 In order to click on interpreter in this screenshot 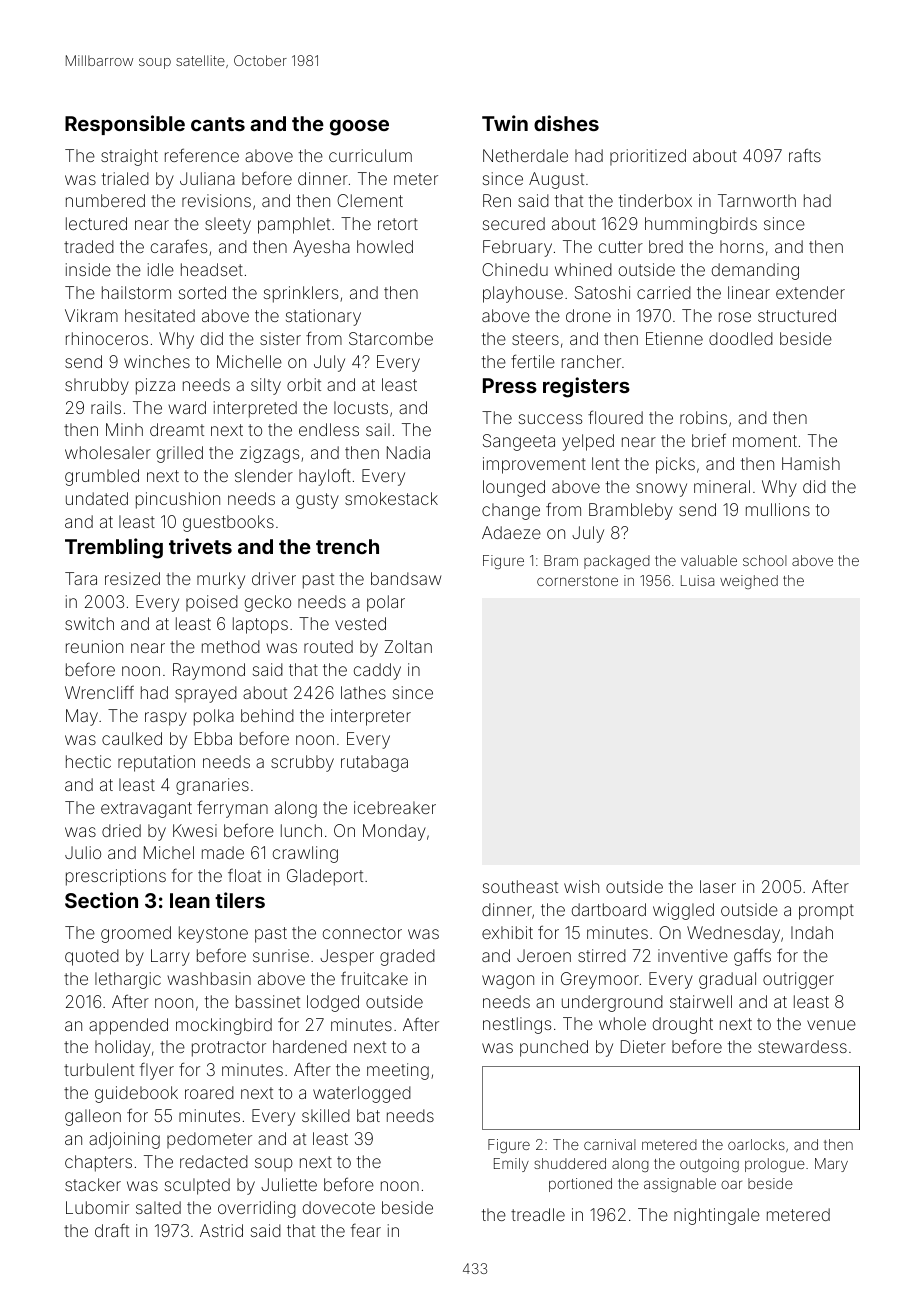, I will do `click(371, 717)`.
